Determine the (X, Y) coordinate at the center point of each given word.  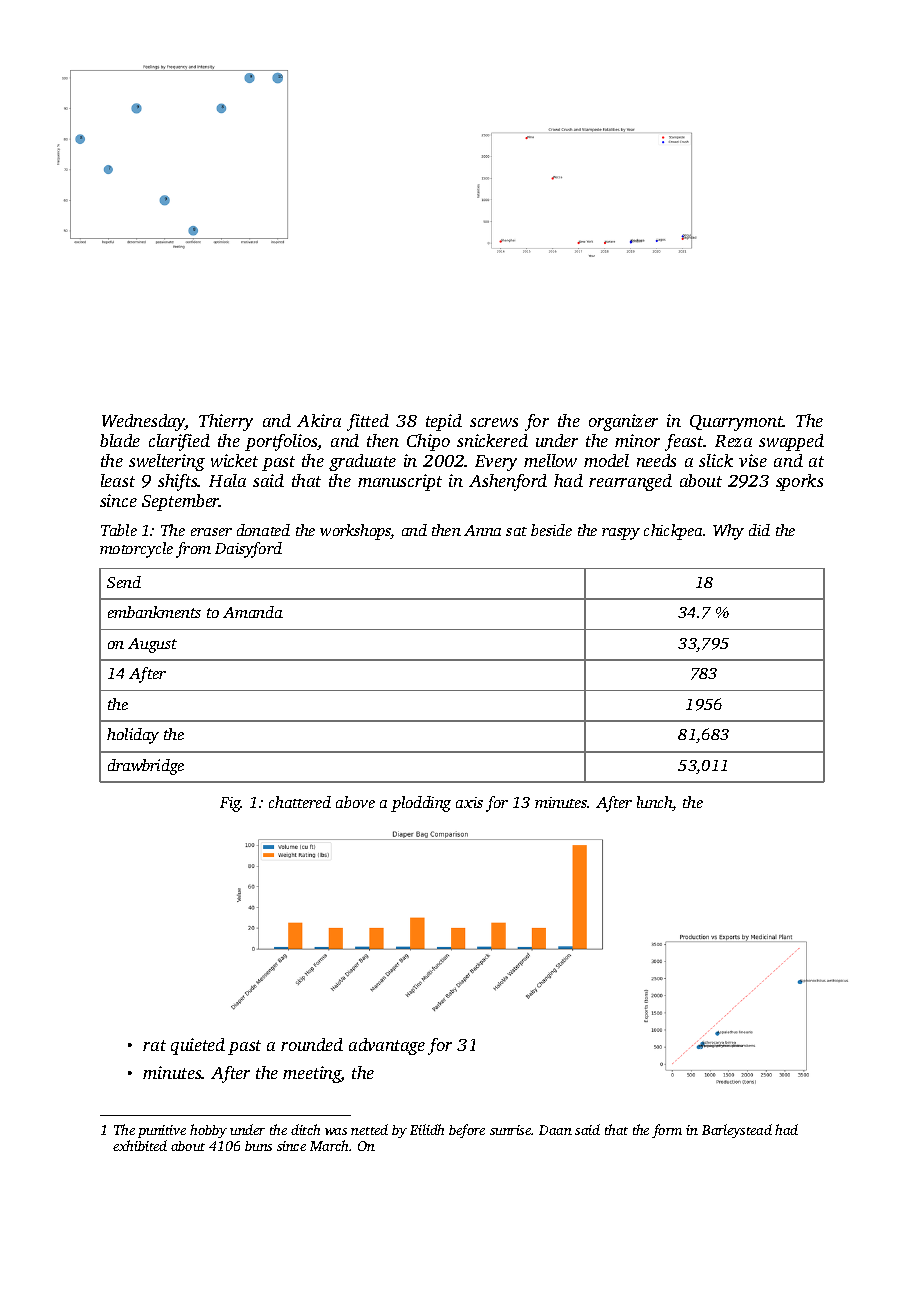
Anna (482, 530)
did (759, 530)
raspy (621, 534)
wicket (234, 460)
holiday (133, 736)
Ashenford (508, 482)
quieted (198, 1046)
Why (728, 532)
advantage (387, 1046)
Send (124, 582)
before (467, 1131)
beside (551, 530)
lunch (655, 803)
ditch (305, 1129)
